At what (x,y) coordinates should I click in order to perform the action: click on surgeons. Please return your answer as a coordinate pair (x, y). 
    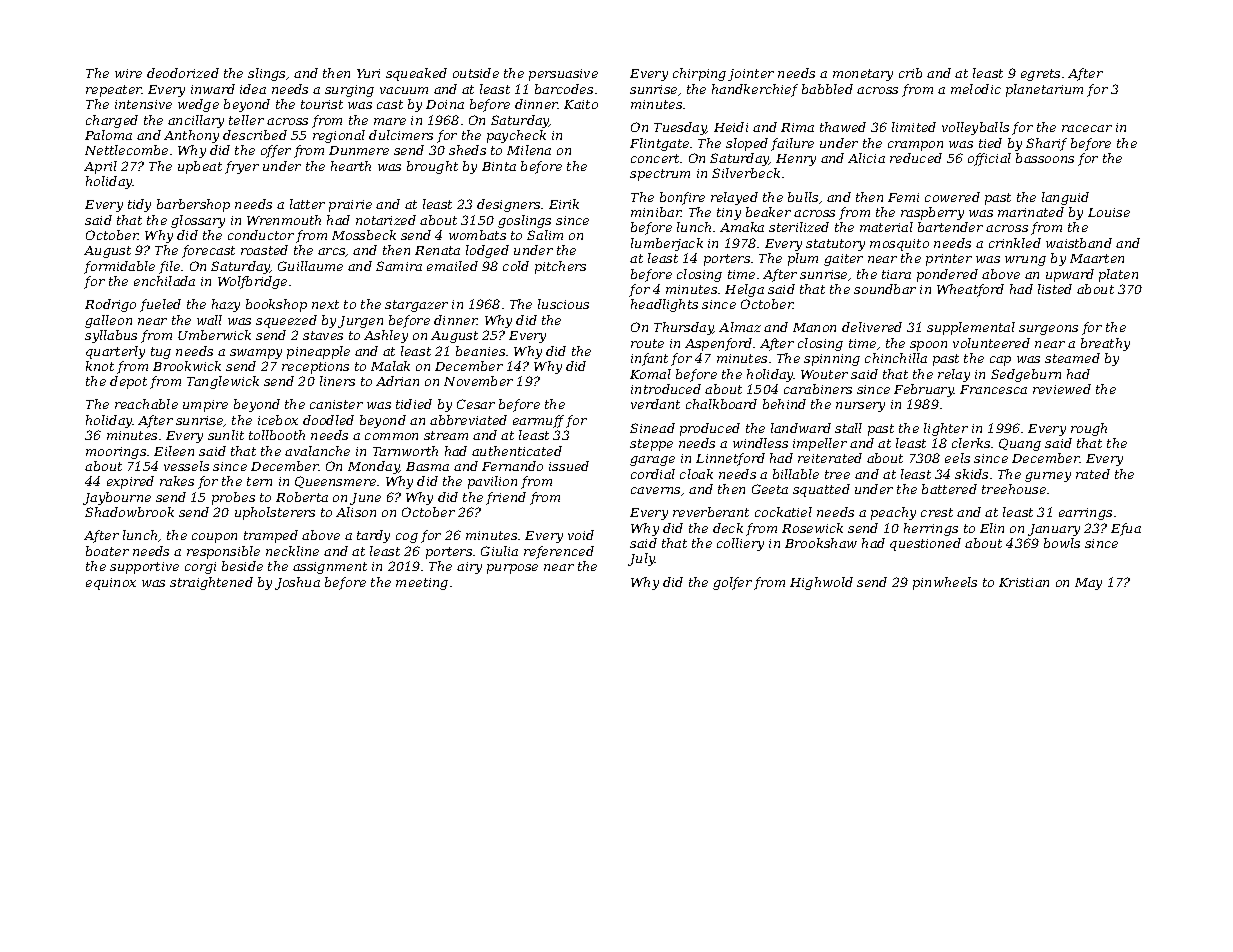
    Looking at the image, I should click on (1048, 330).
